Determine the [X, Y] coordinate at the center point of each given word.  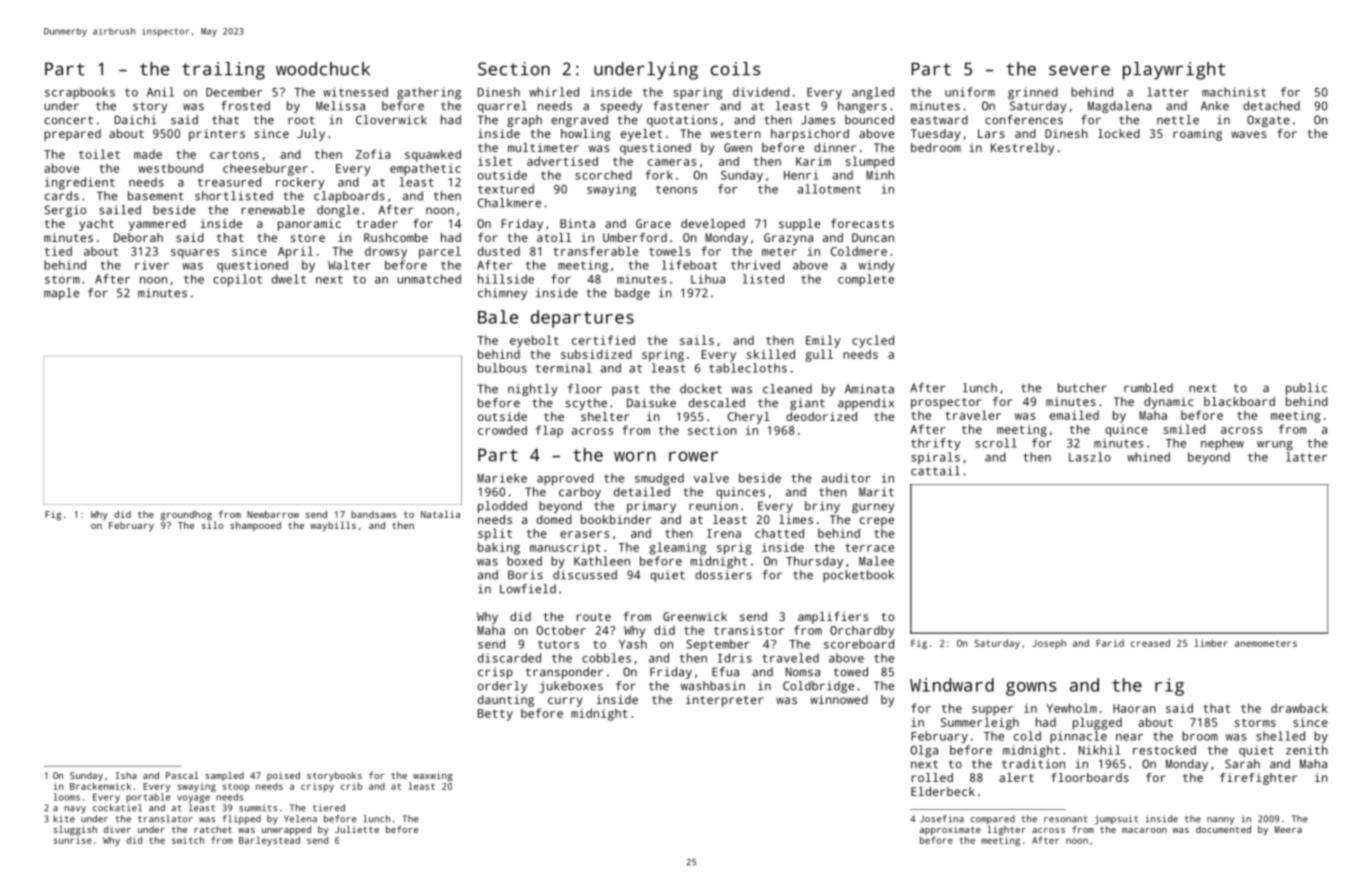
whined [1148, 457]
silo [212, 525]
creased [1150, 643]
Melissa [340, 106]
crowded [502, 430]
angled [873, 93]
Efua [725, 672]
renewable [273, 210]
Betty [495, 715]
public [1306, 389]
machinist [1234, 92]
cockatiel [117, 808]
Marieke [502, 478]
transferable [596, 251]
